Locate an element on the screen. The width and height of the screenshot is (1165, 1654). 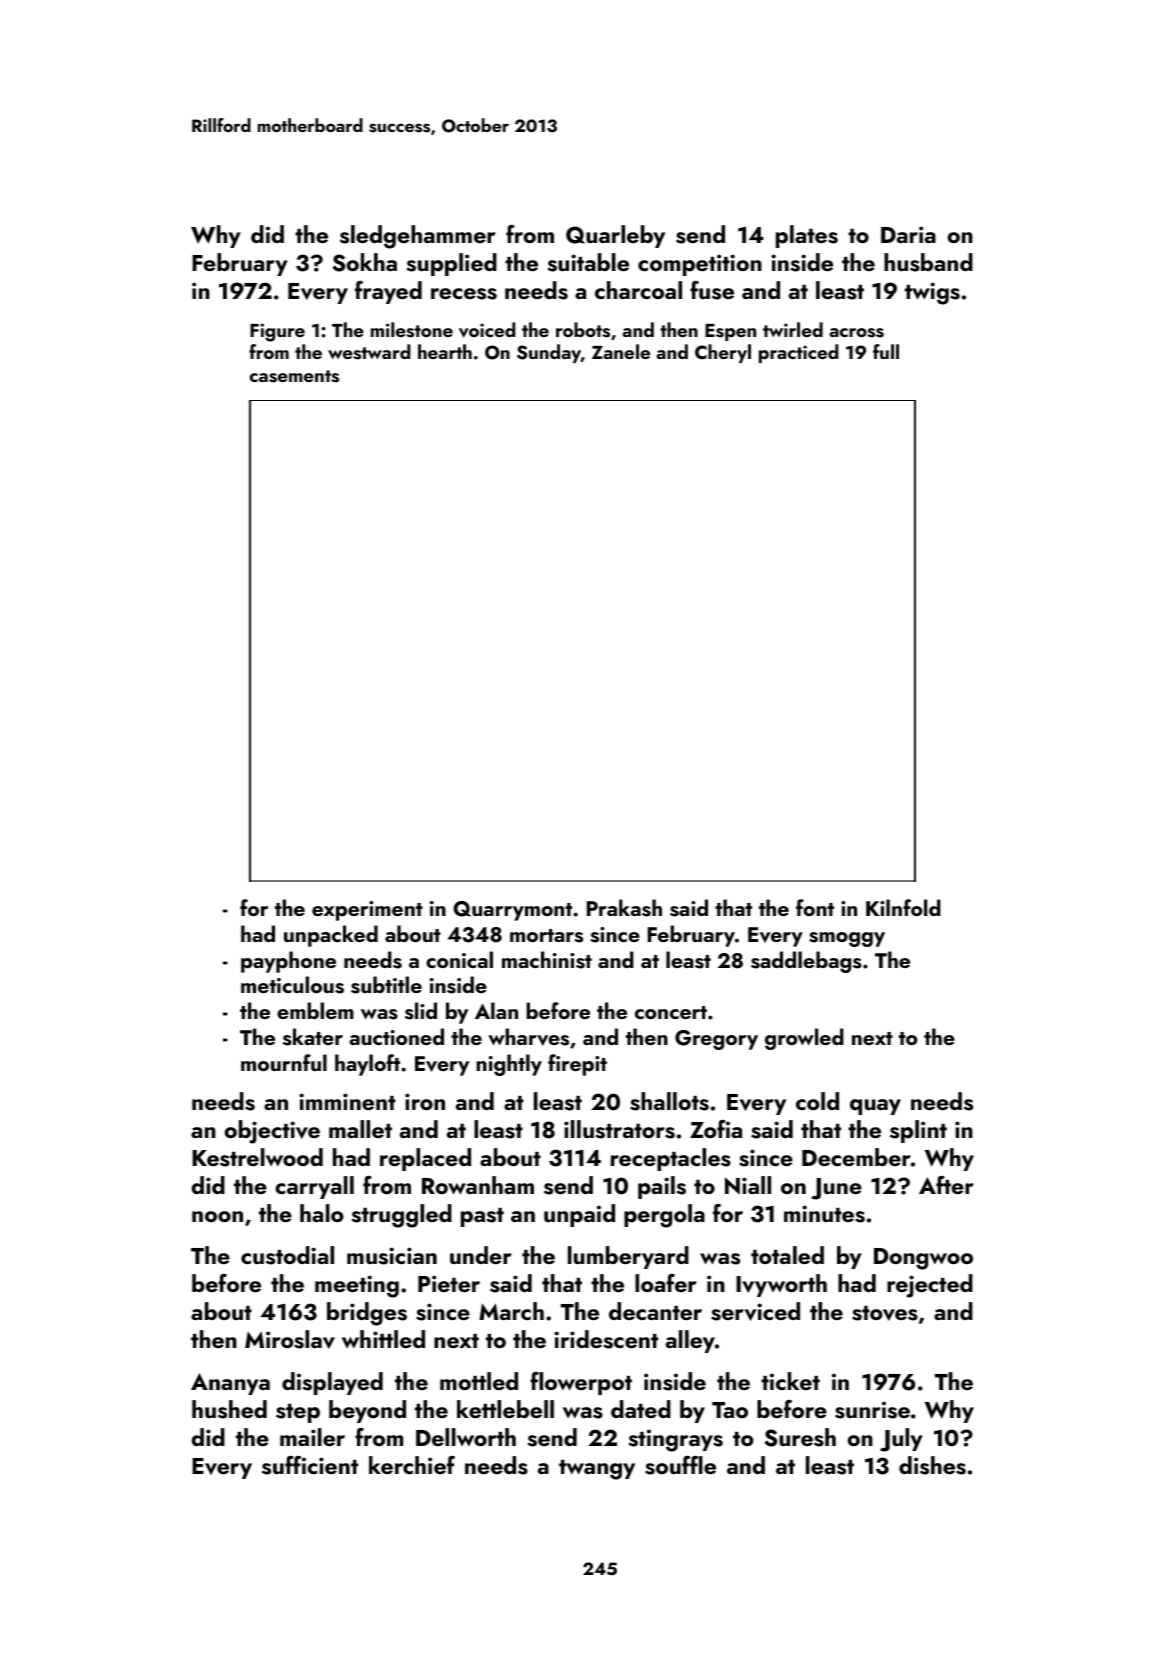
full is located at coordinates (886, 351).
